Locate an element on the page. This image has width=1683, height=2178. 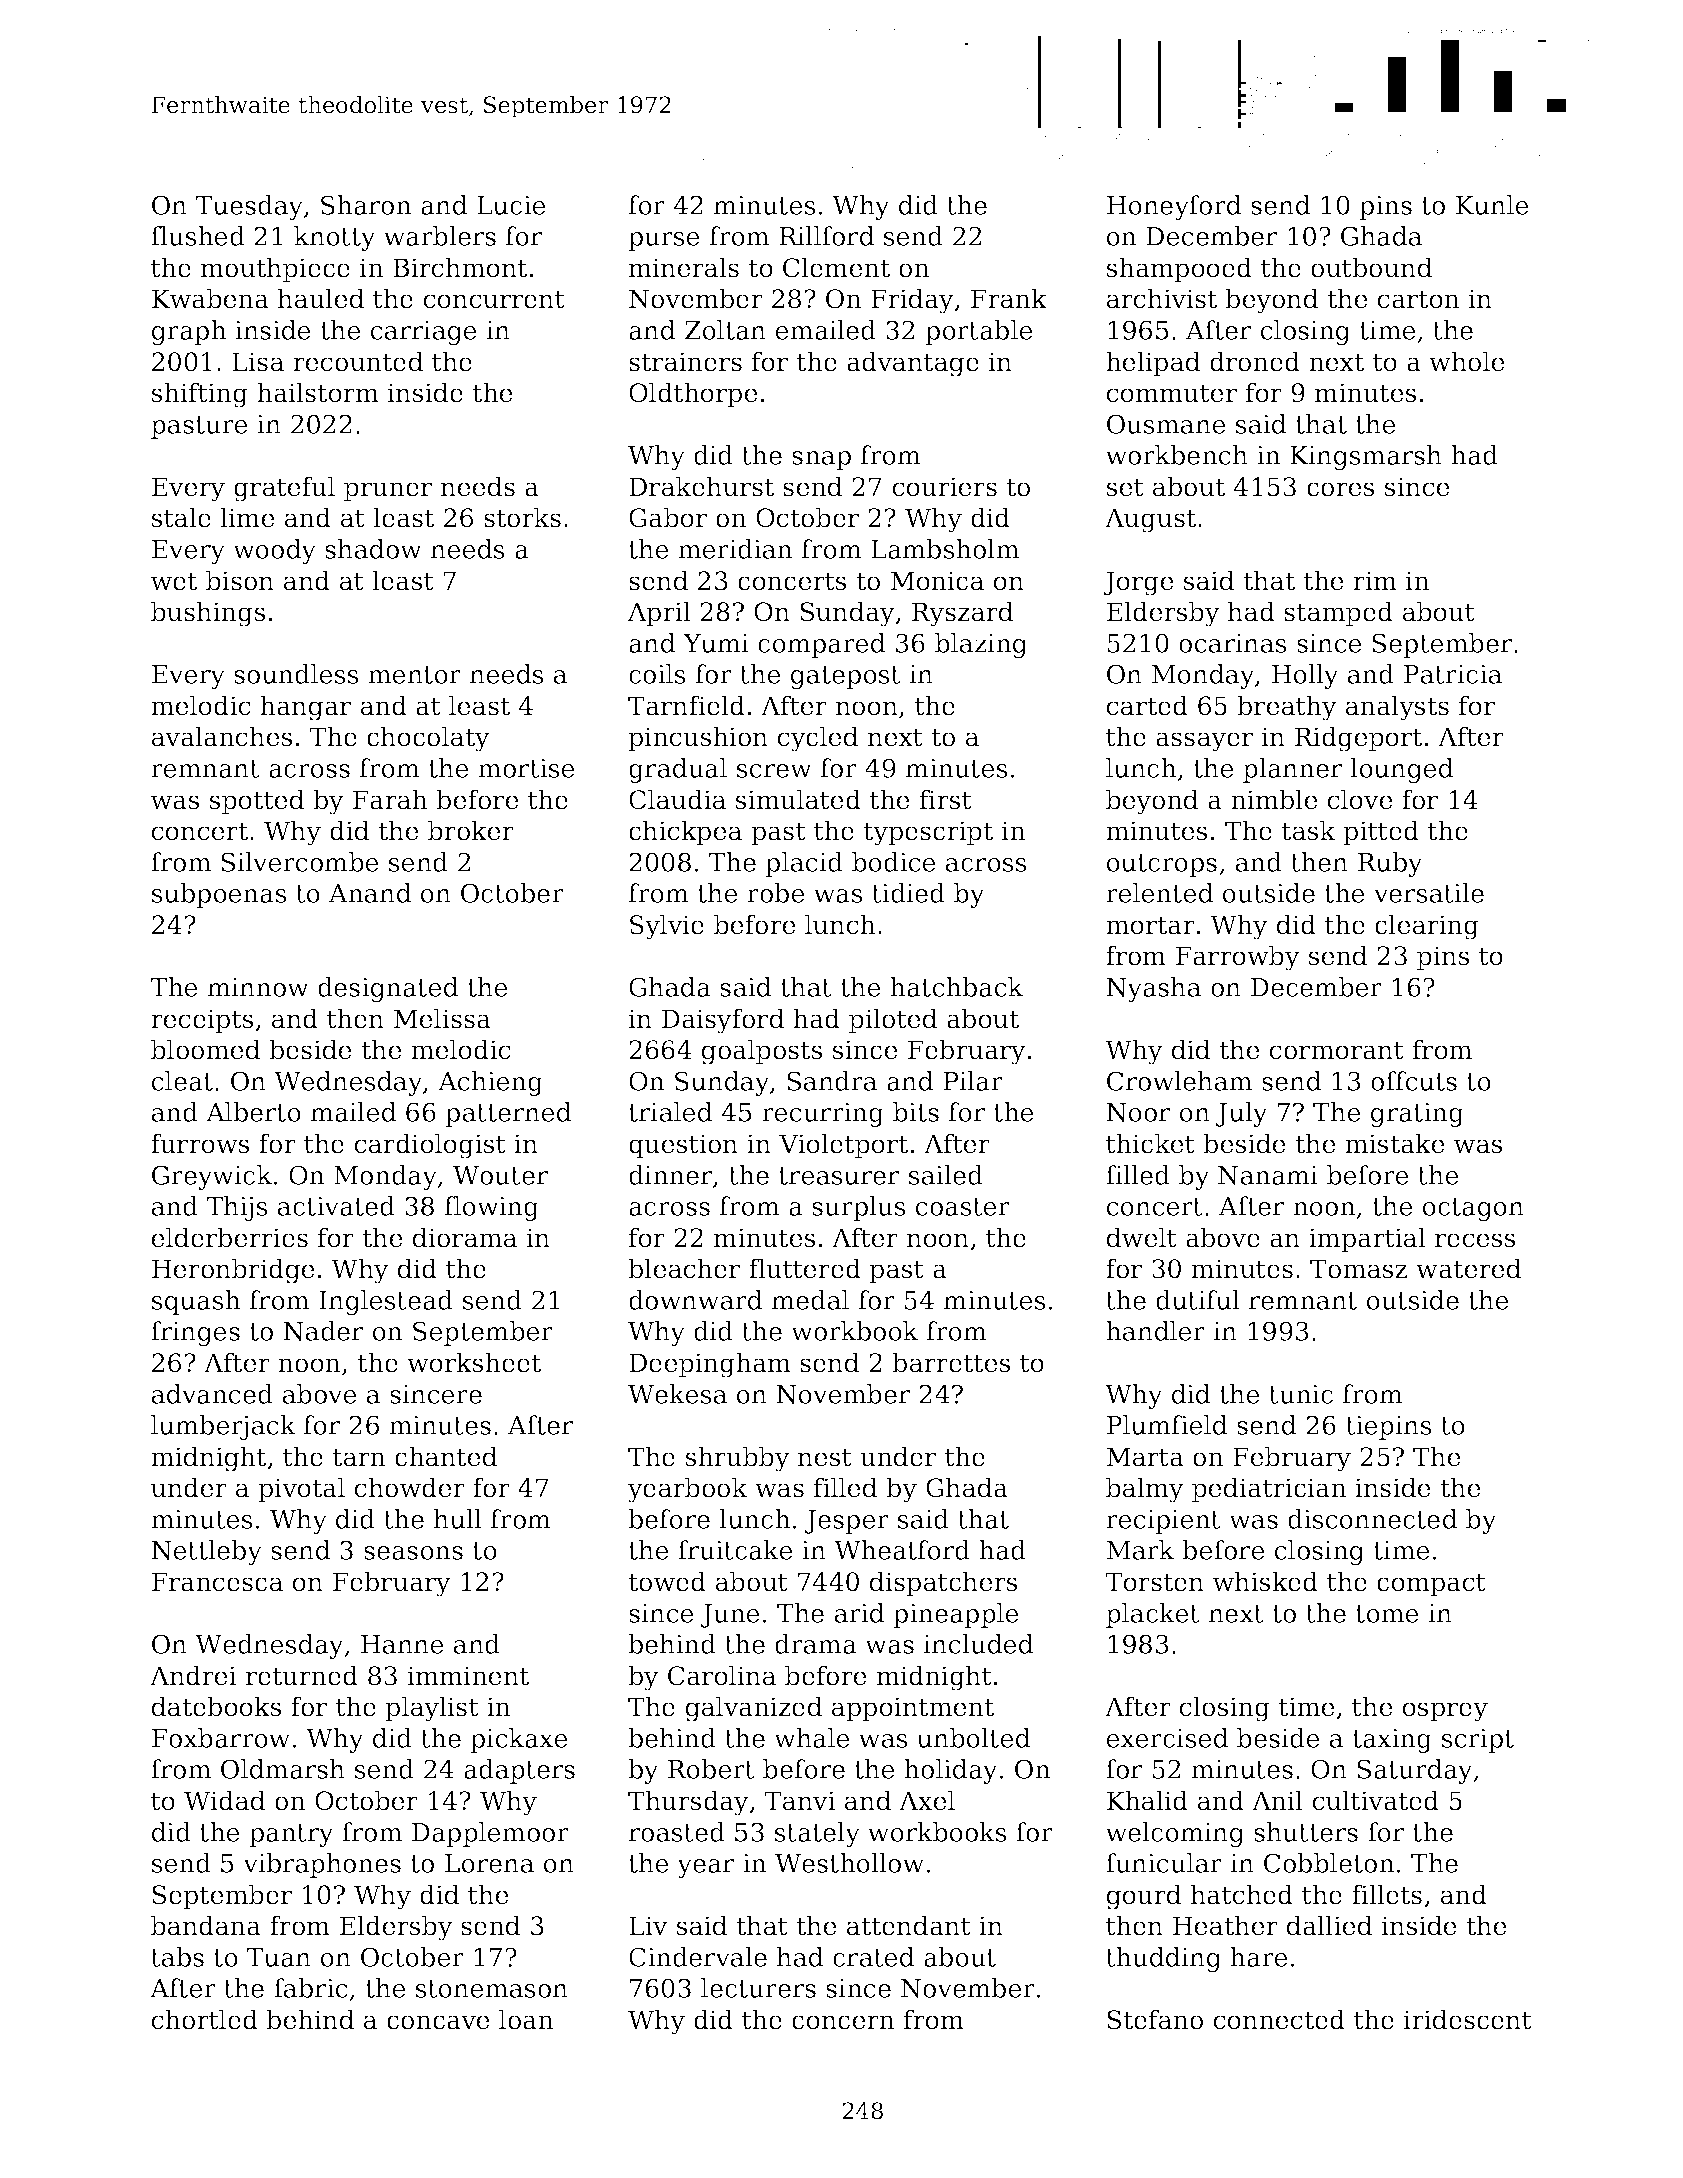
Lucie is located at coordinates (511, 205).
